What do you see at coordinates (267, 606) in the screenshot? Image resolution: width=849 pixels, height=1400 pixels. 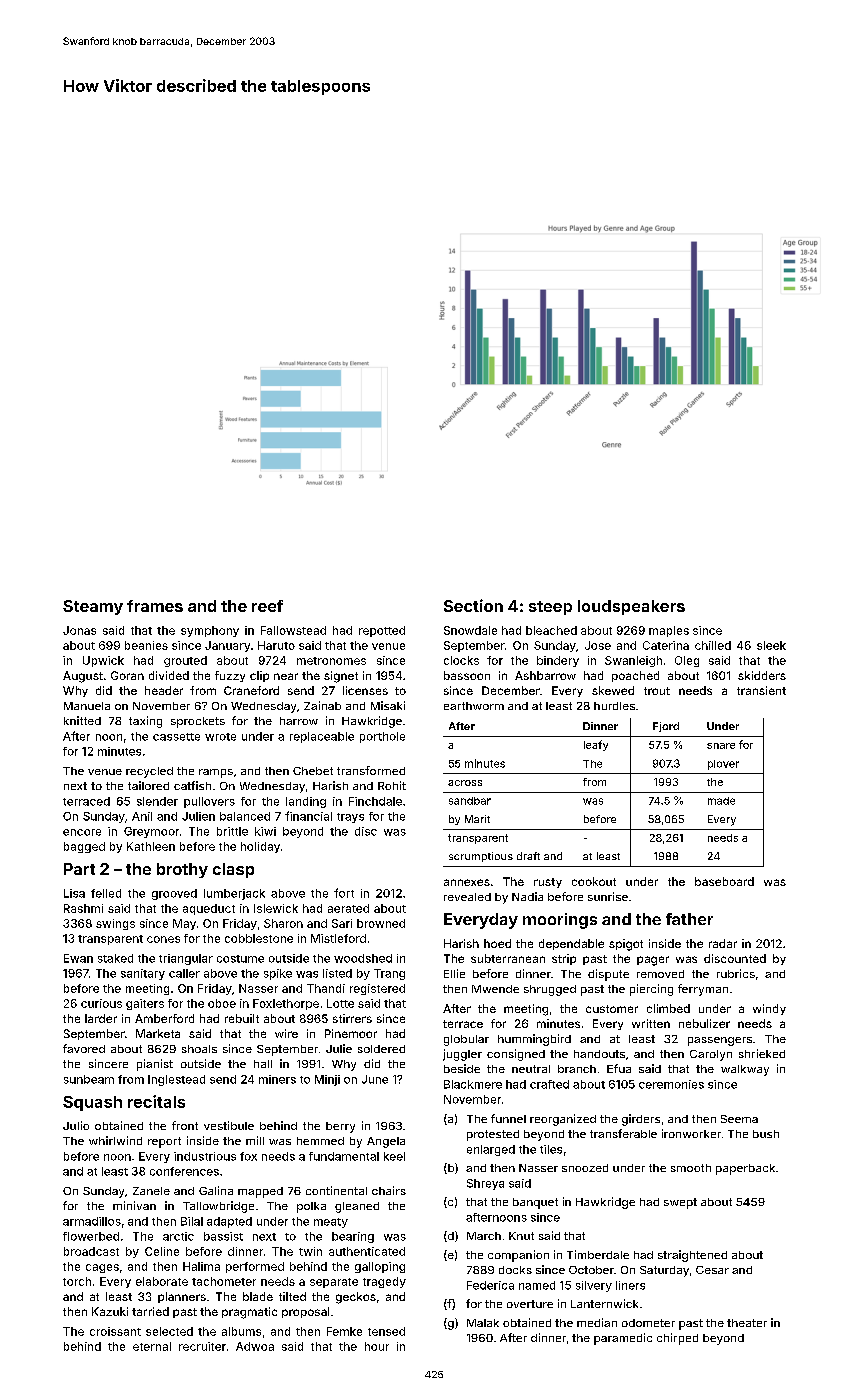 I see `reef` at bounding box center [267, 606].
